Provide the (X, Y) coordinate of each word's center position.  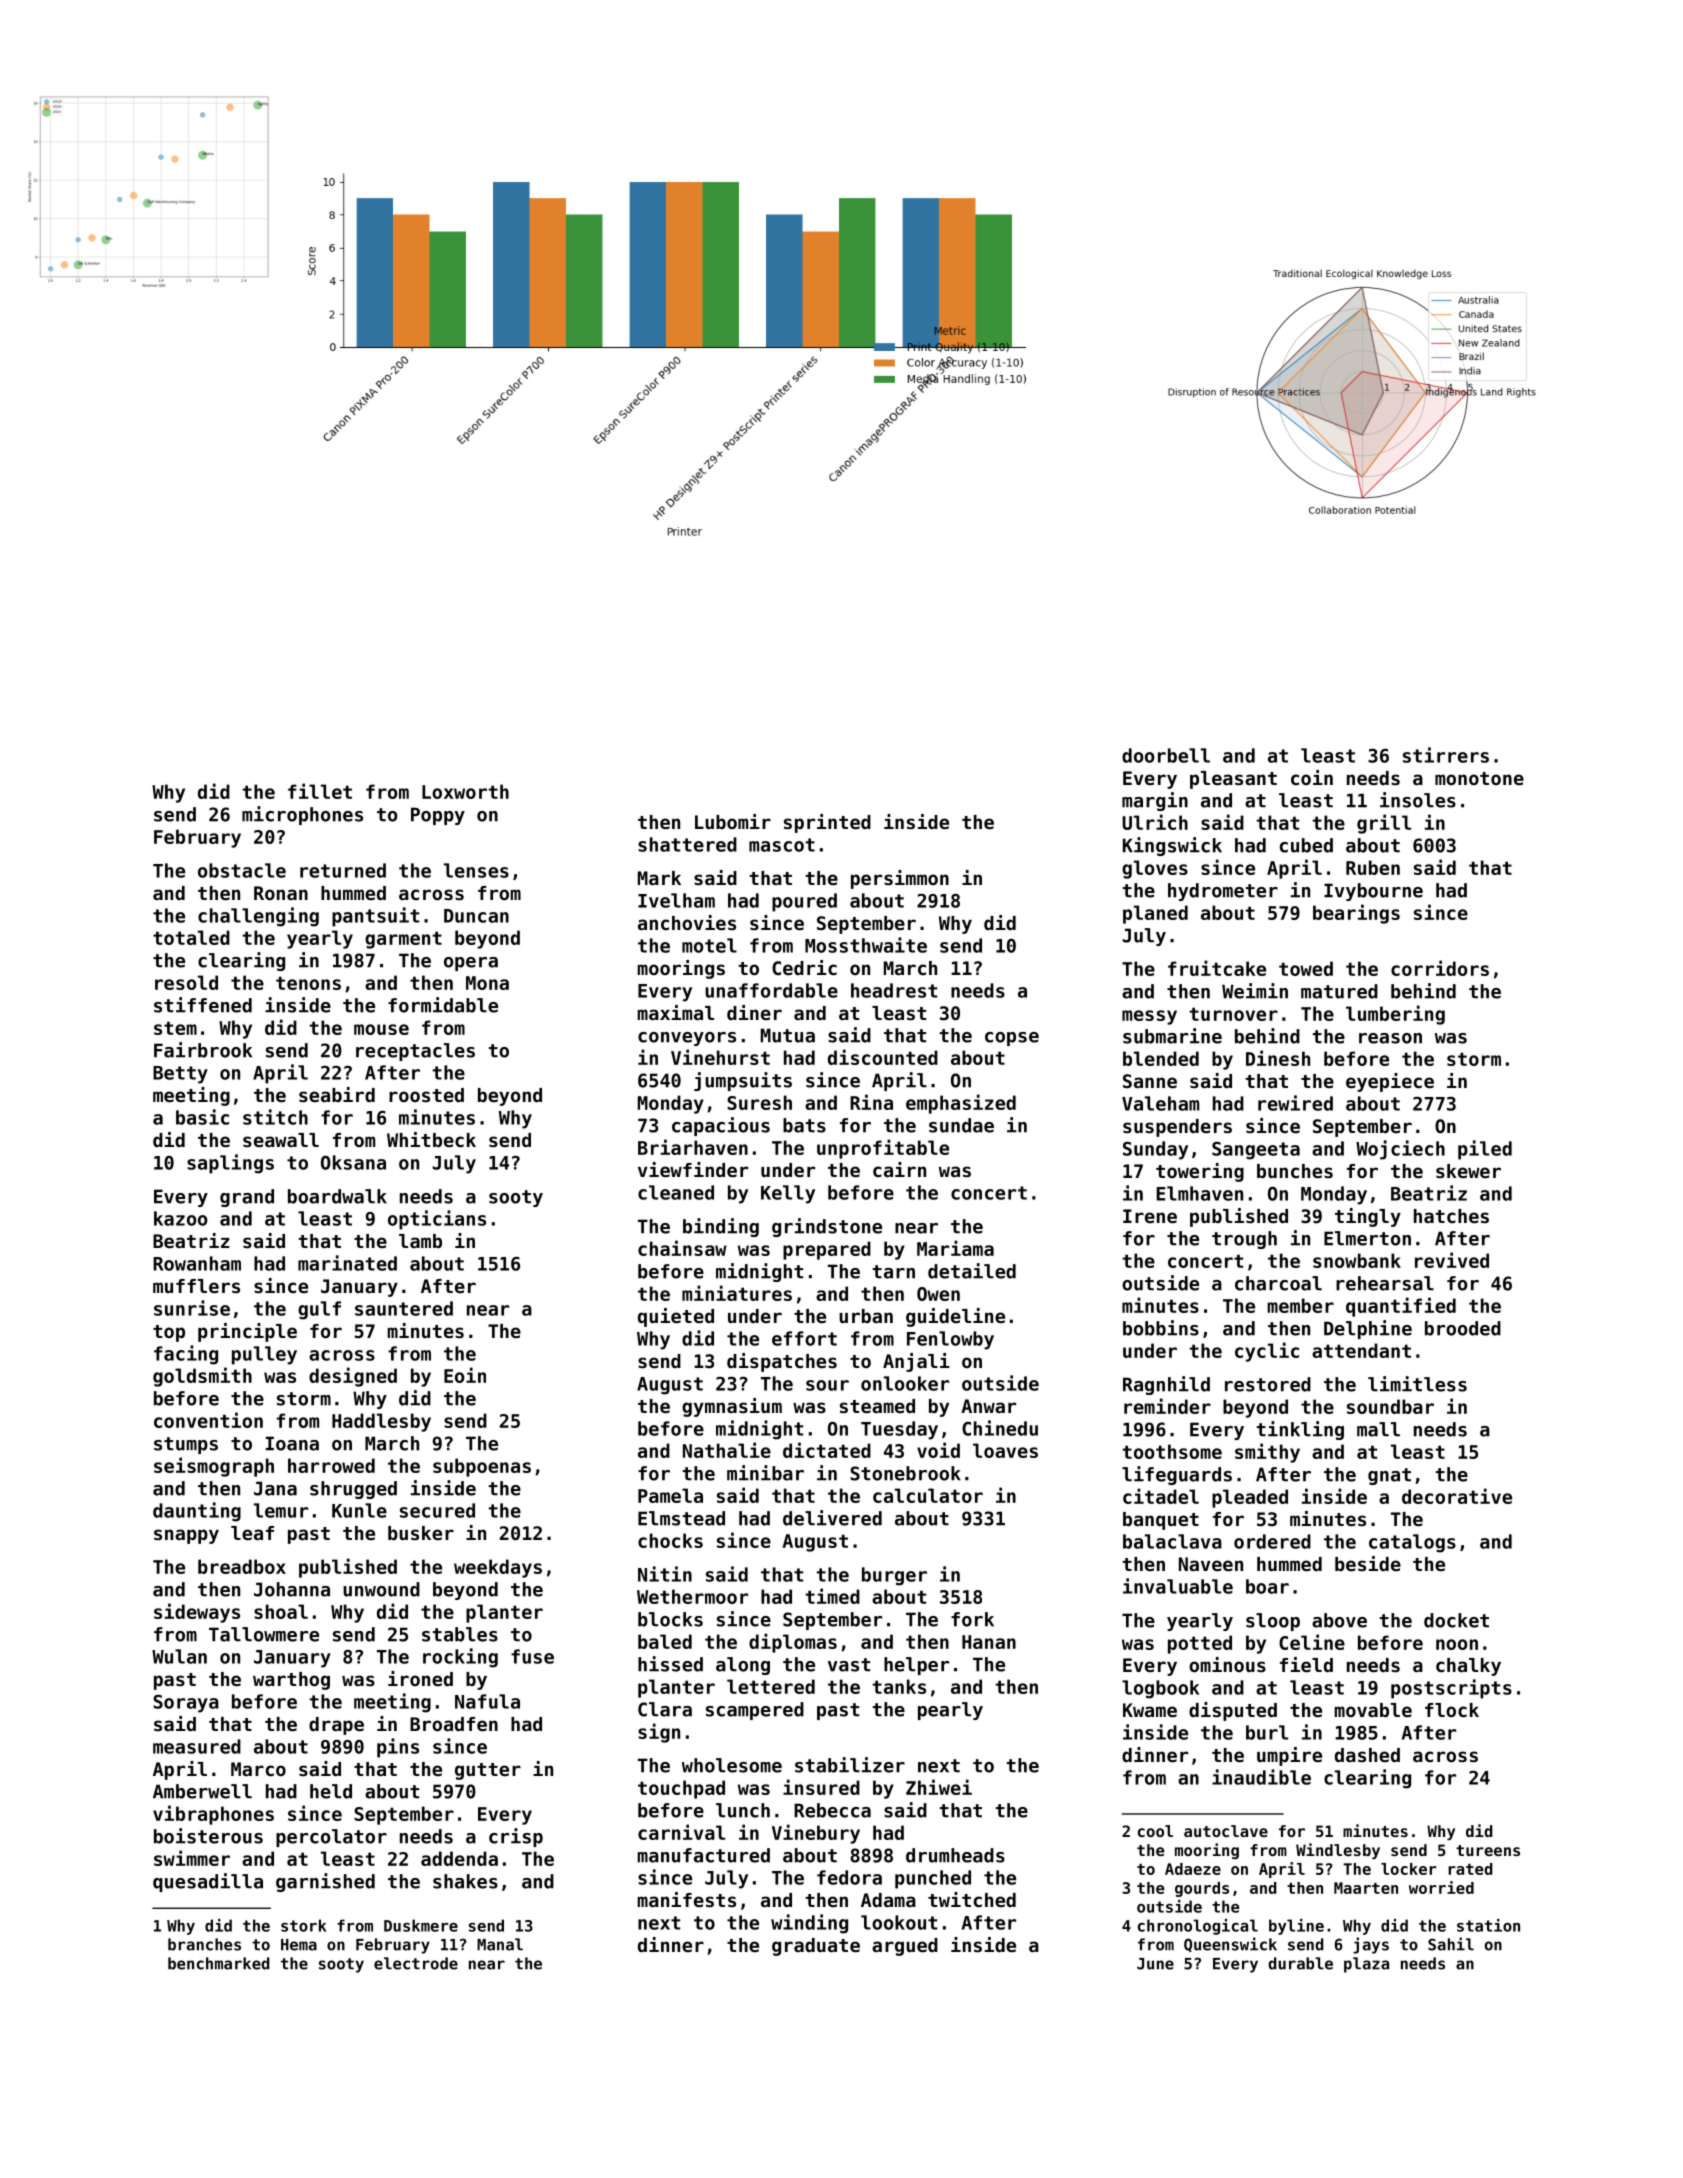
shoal (281, 1611)
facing (186, 1355)
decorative (1457, 1496)
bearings (1356, 914)
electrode (416, 1963)
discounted (883, 1057)
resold (186, 982)
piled (1485, 1150)
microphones (302, 815)
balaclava (1172, 1541)
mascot (782, 845)
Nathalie (727, 1450)
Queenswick (1230, 1944)
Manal (500, 1944)
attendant (1361, 1350)
